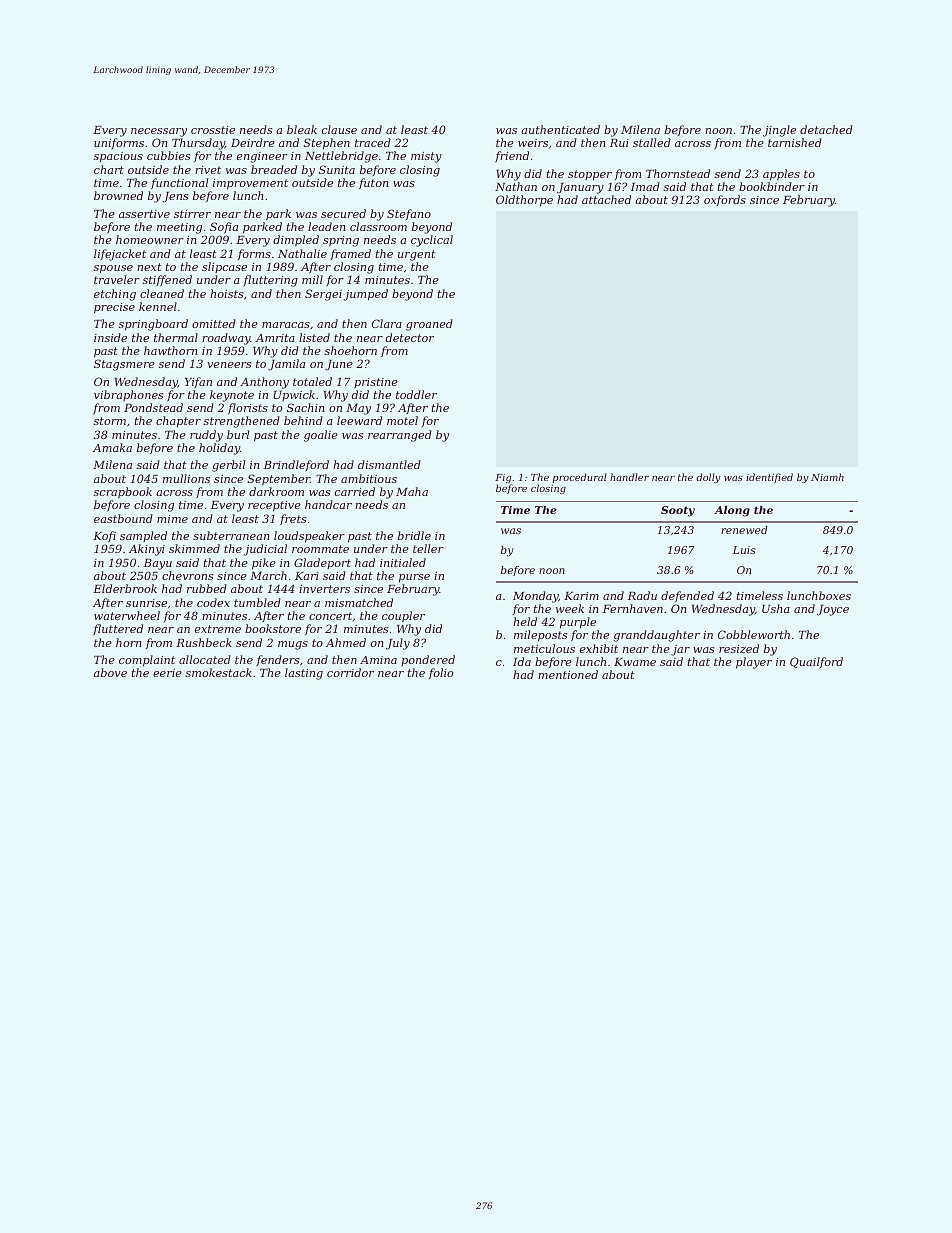 Image resolution: width=952 pixels, height=1233 pixels. What do you see at coordinates (429, 325) in the screenshot?
I see `groaned` at bounding box center [429, 325].
